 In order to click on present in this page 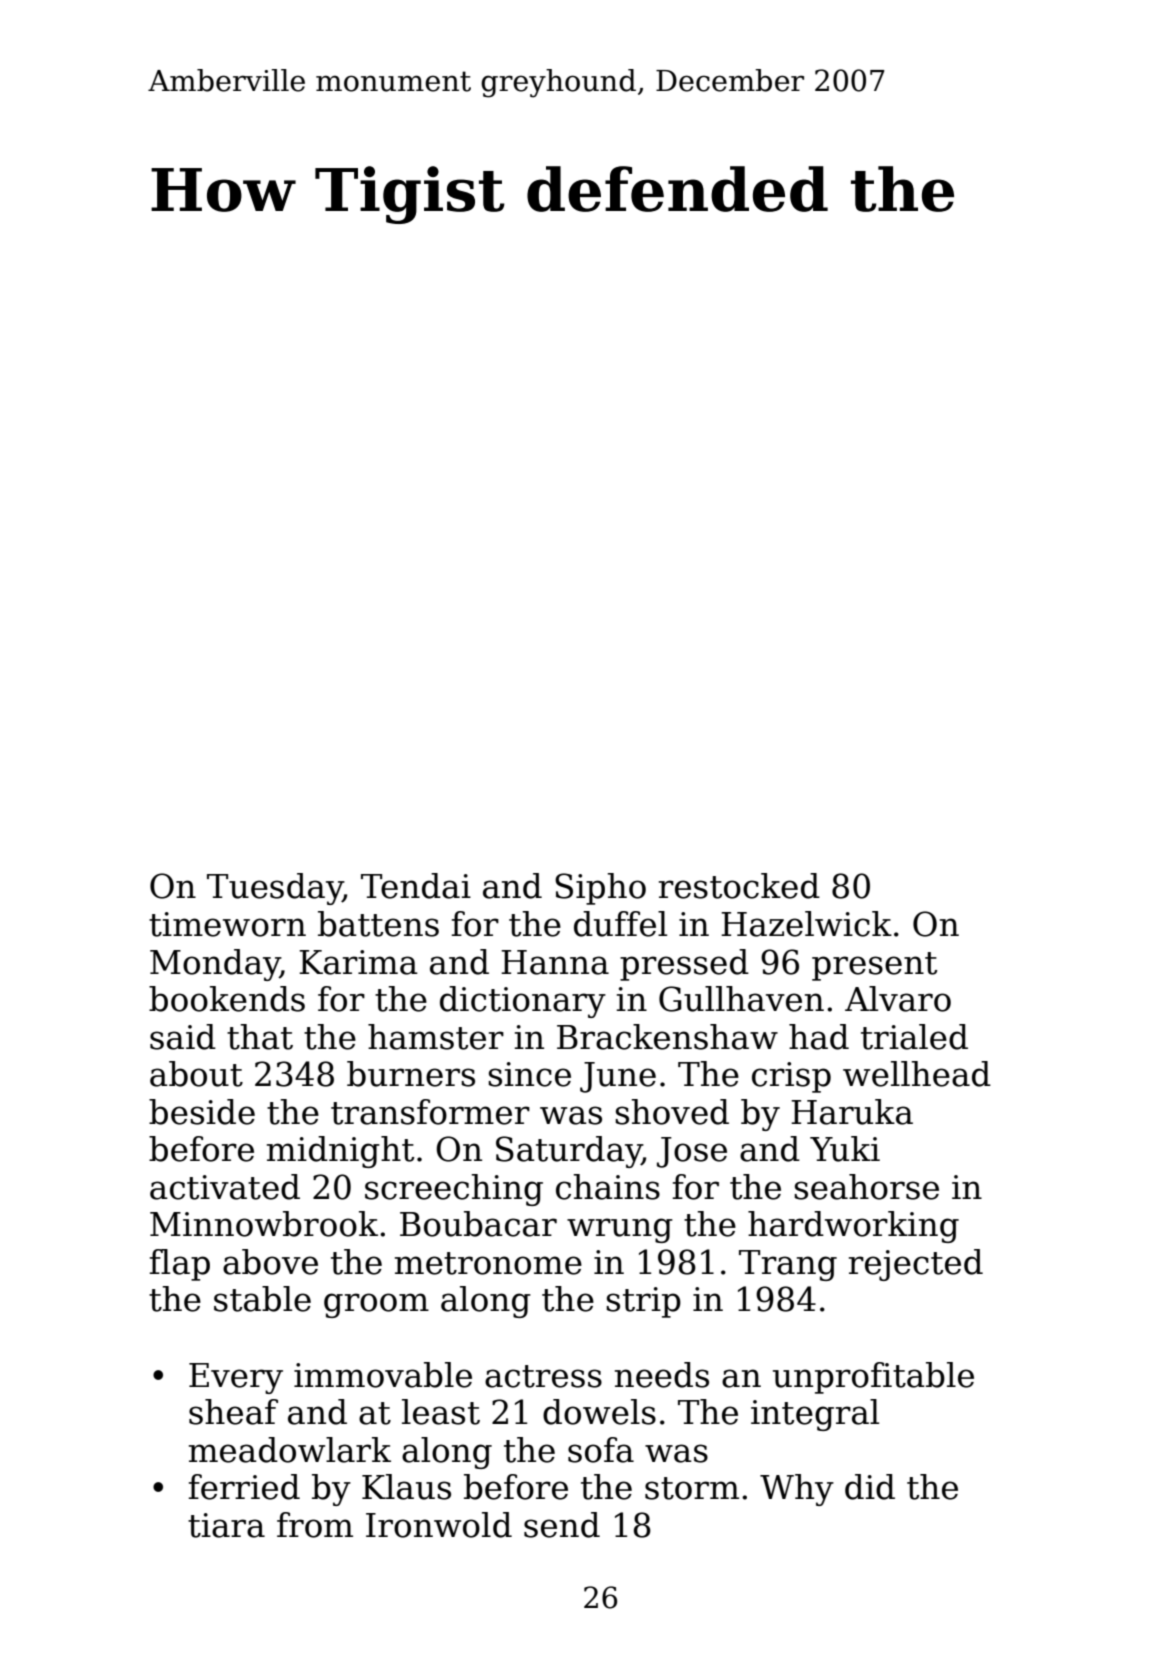, I will do `click(874, 966)`.
